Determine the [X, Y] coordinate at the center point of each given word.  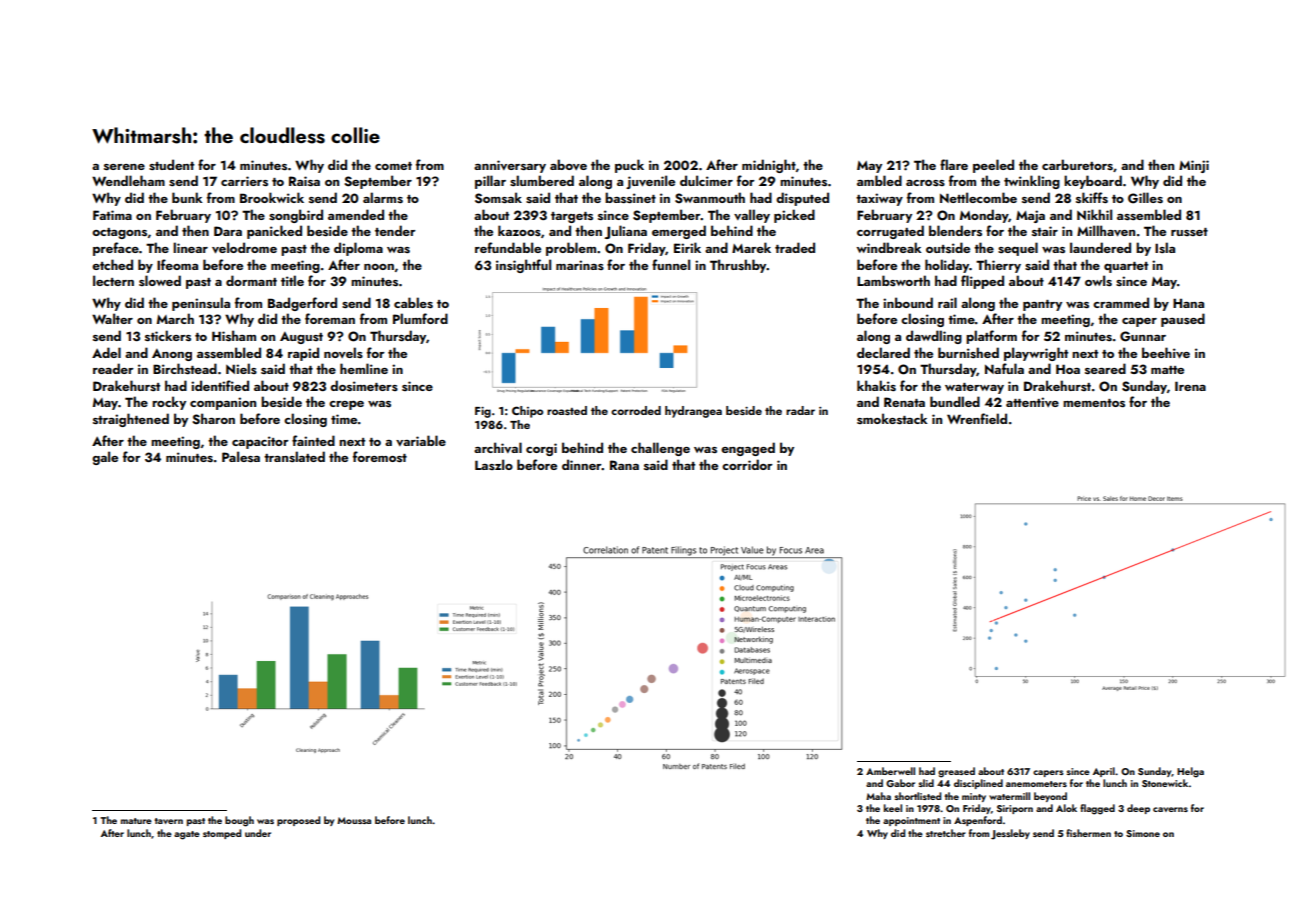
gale [105, 458]
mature [136, 821]
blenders [955, 230]
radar [800, 410]
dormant [251, 280]
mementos [1094, 403]
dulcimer [706, 180]
